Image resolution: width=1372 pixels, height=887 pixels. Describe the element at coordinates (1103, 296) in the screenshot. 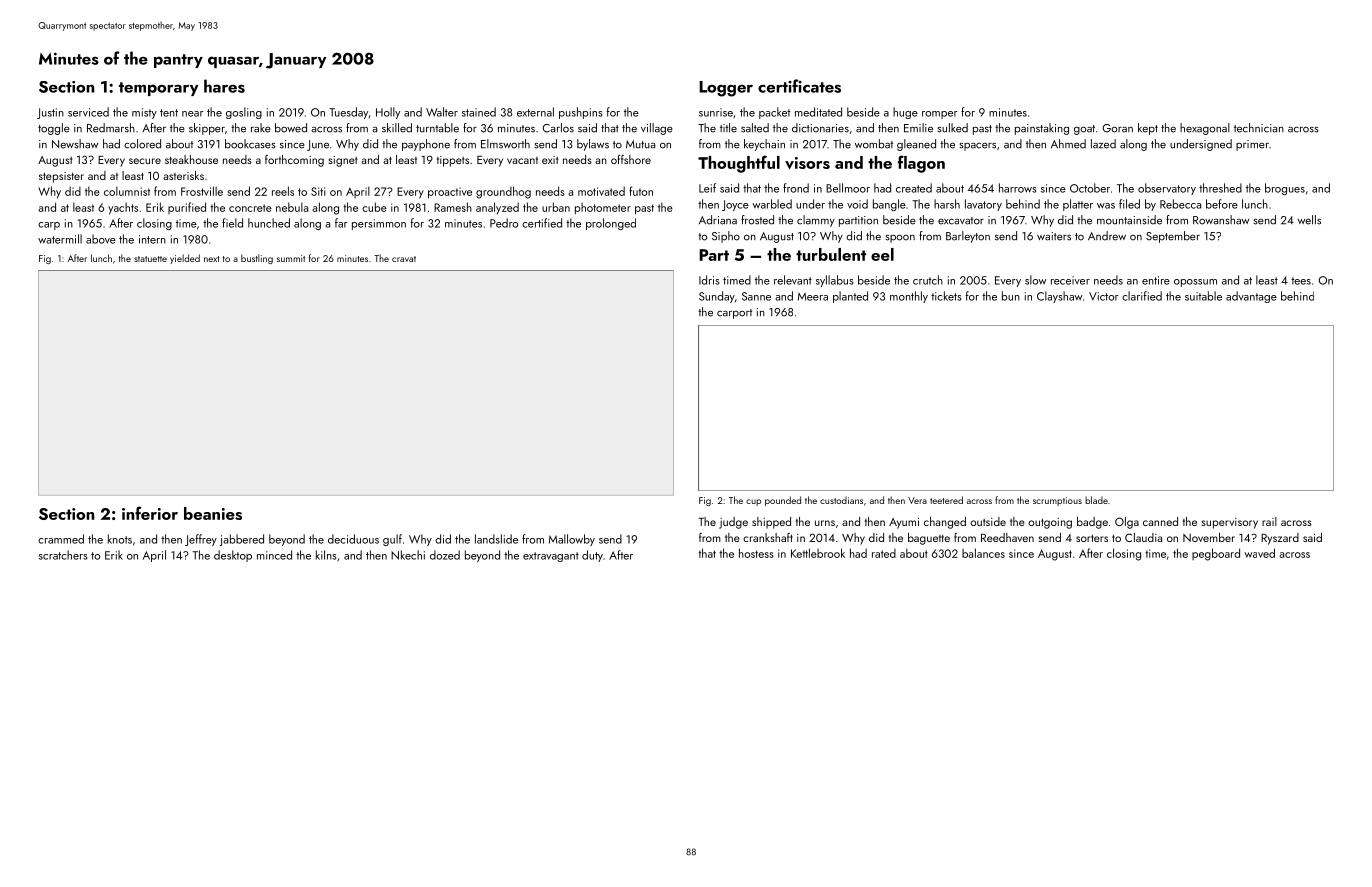

I see `Victor` at that location.
